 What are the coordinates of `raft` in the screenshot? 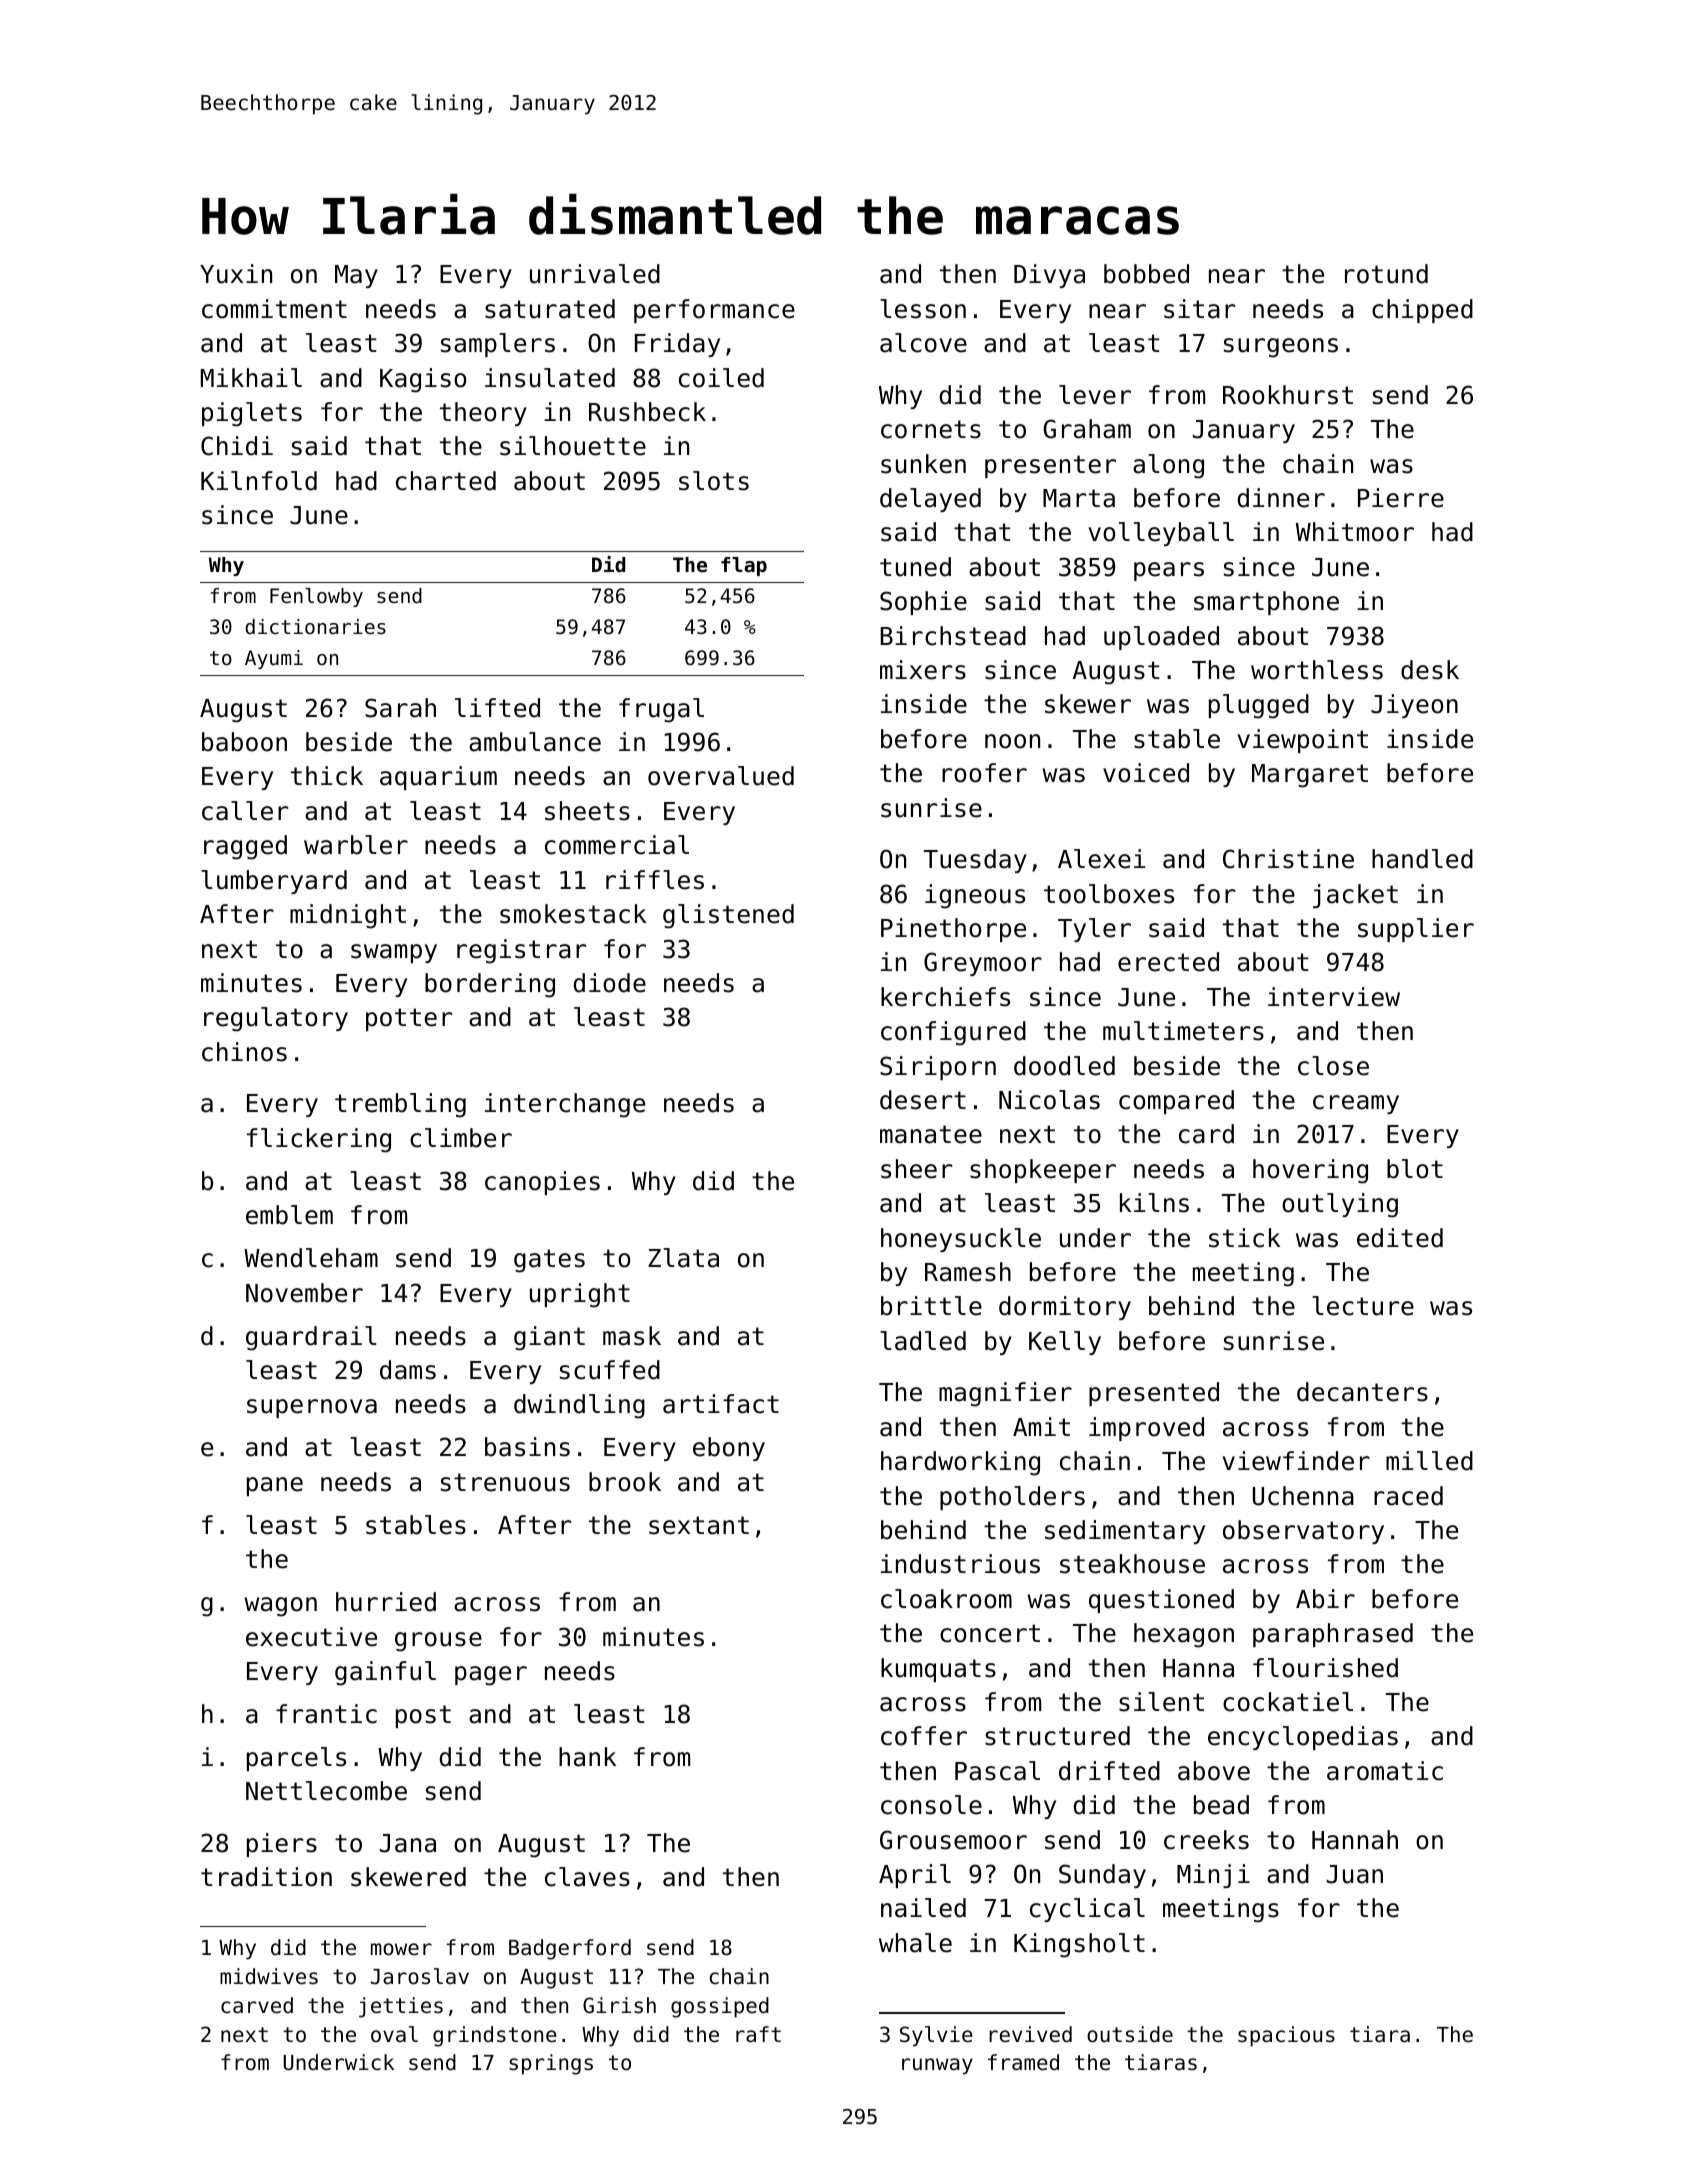 It's located at (758, 2034).
